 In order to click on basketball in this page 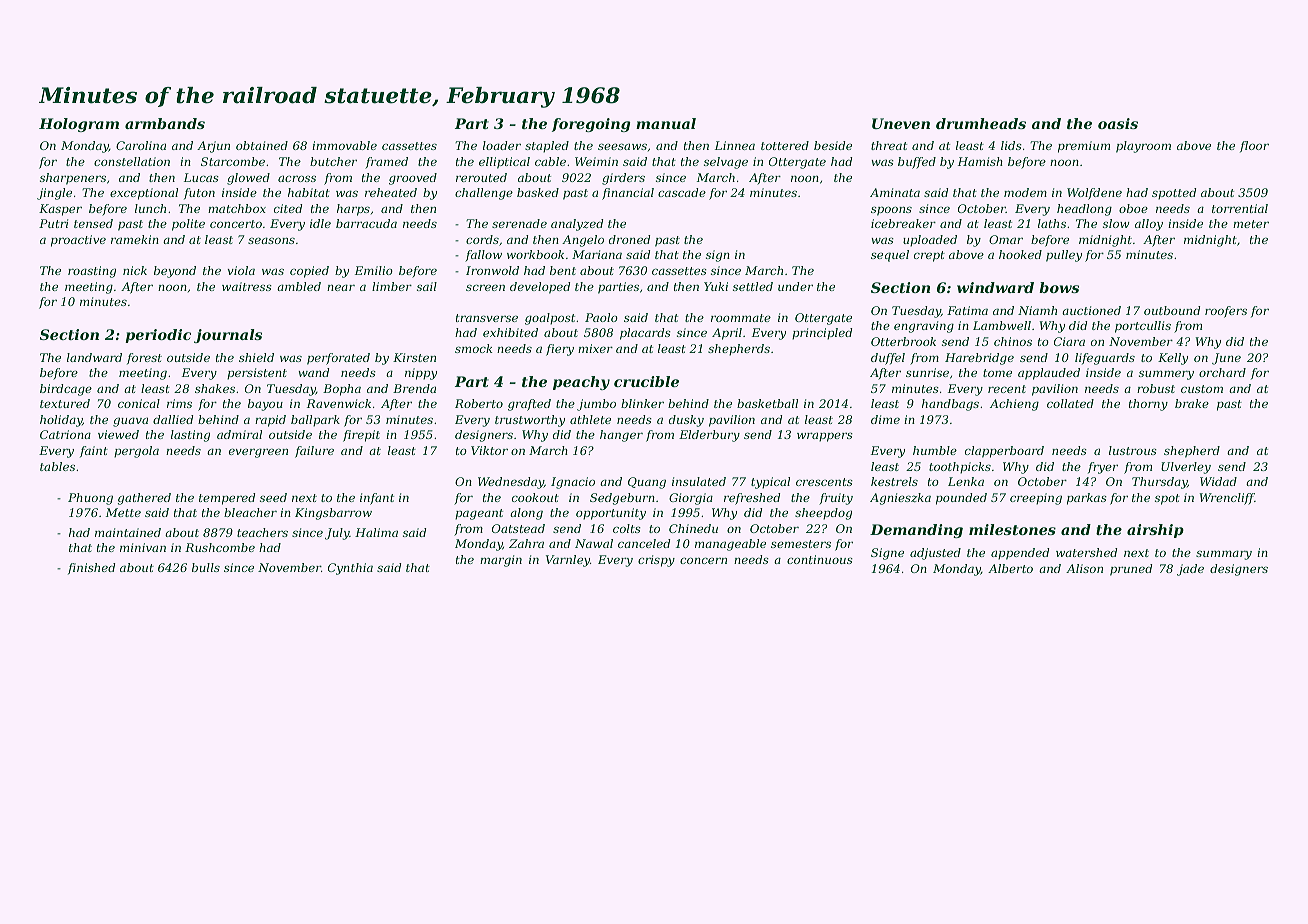, I will do `click(767, 403)`.
